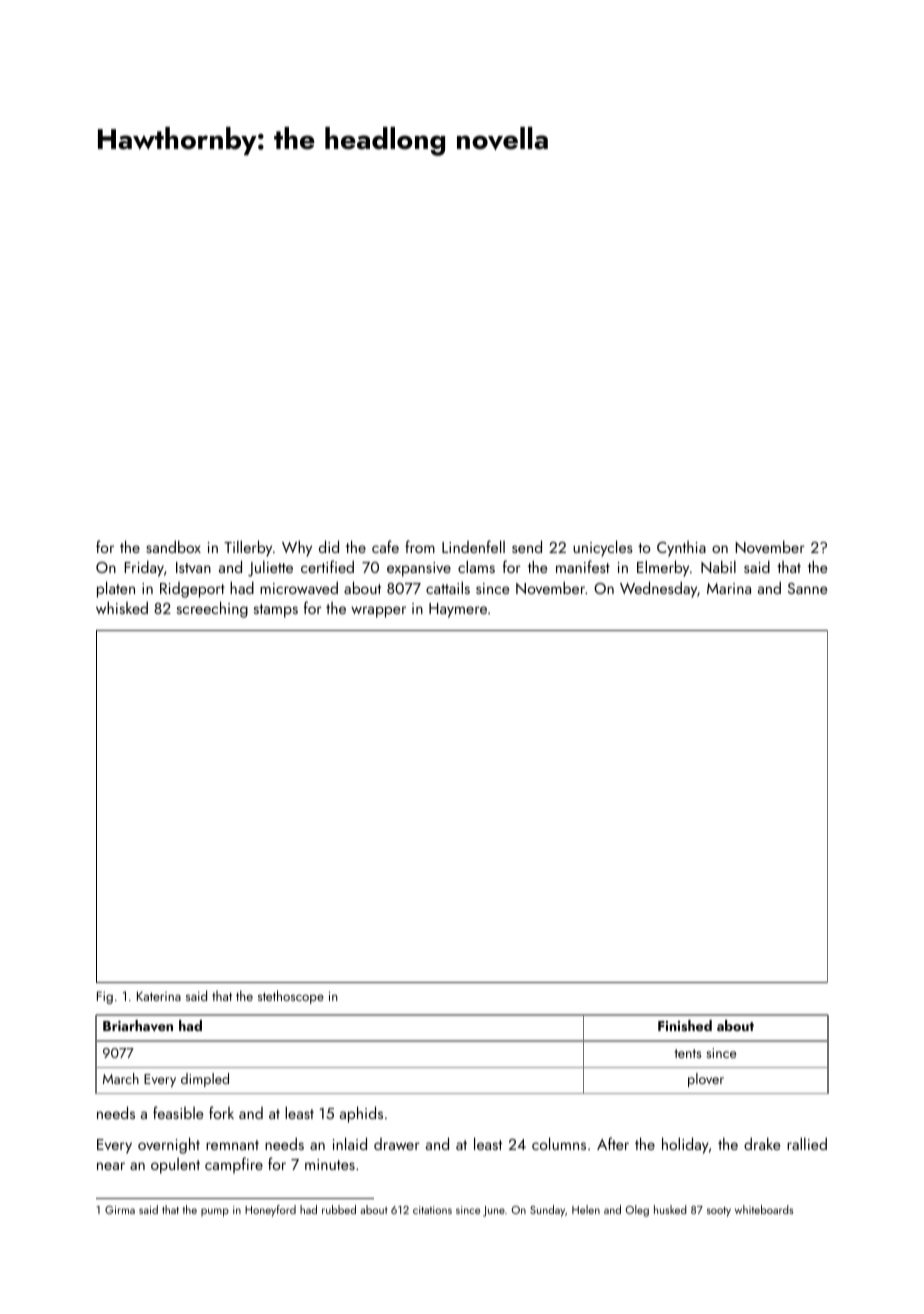  Describe the element at coordinates (658, 589) in the page. I see `Wednesday` at that location.
